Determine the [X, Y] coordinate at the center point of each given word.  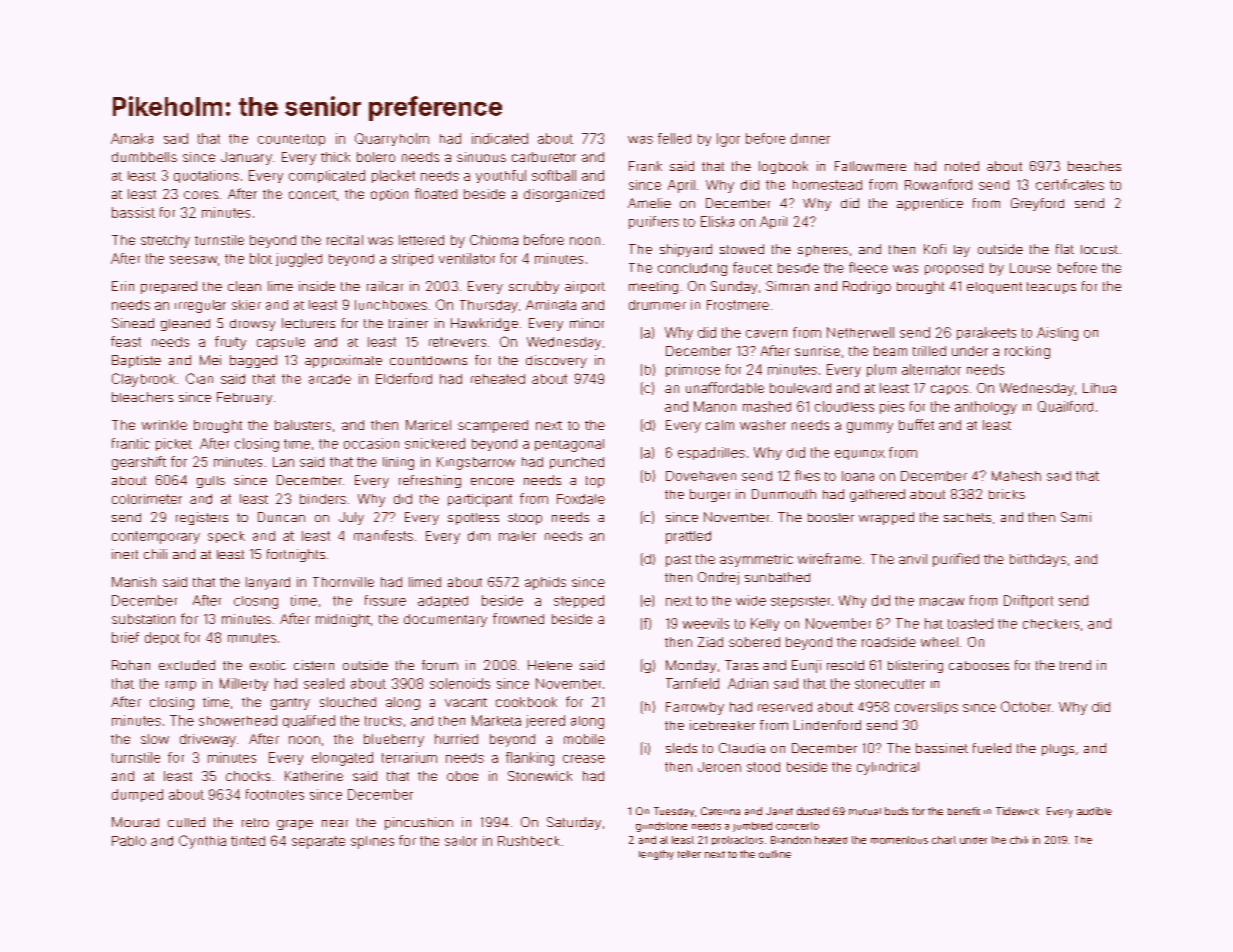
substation [143, 619]
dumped [137, 795]
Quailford [1065, 406]
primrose [693, 370]
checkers [1051, 624]
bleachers [142, 397]
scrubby [534, 287]
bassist [133, 212]
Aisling [1057, 334]
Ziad [710, 642]
